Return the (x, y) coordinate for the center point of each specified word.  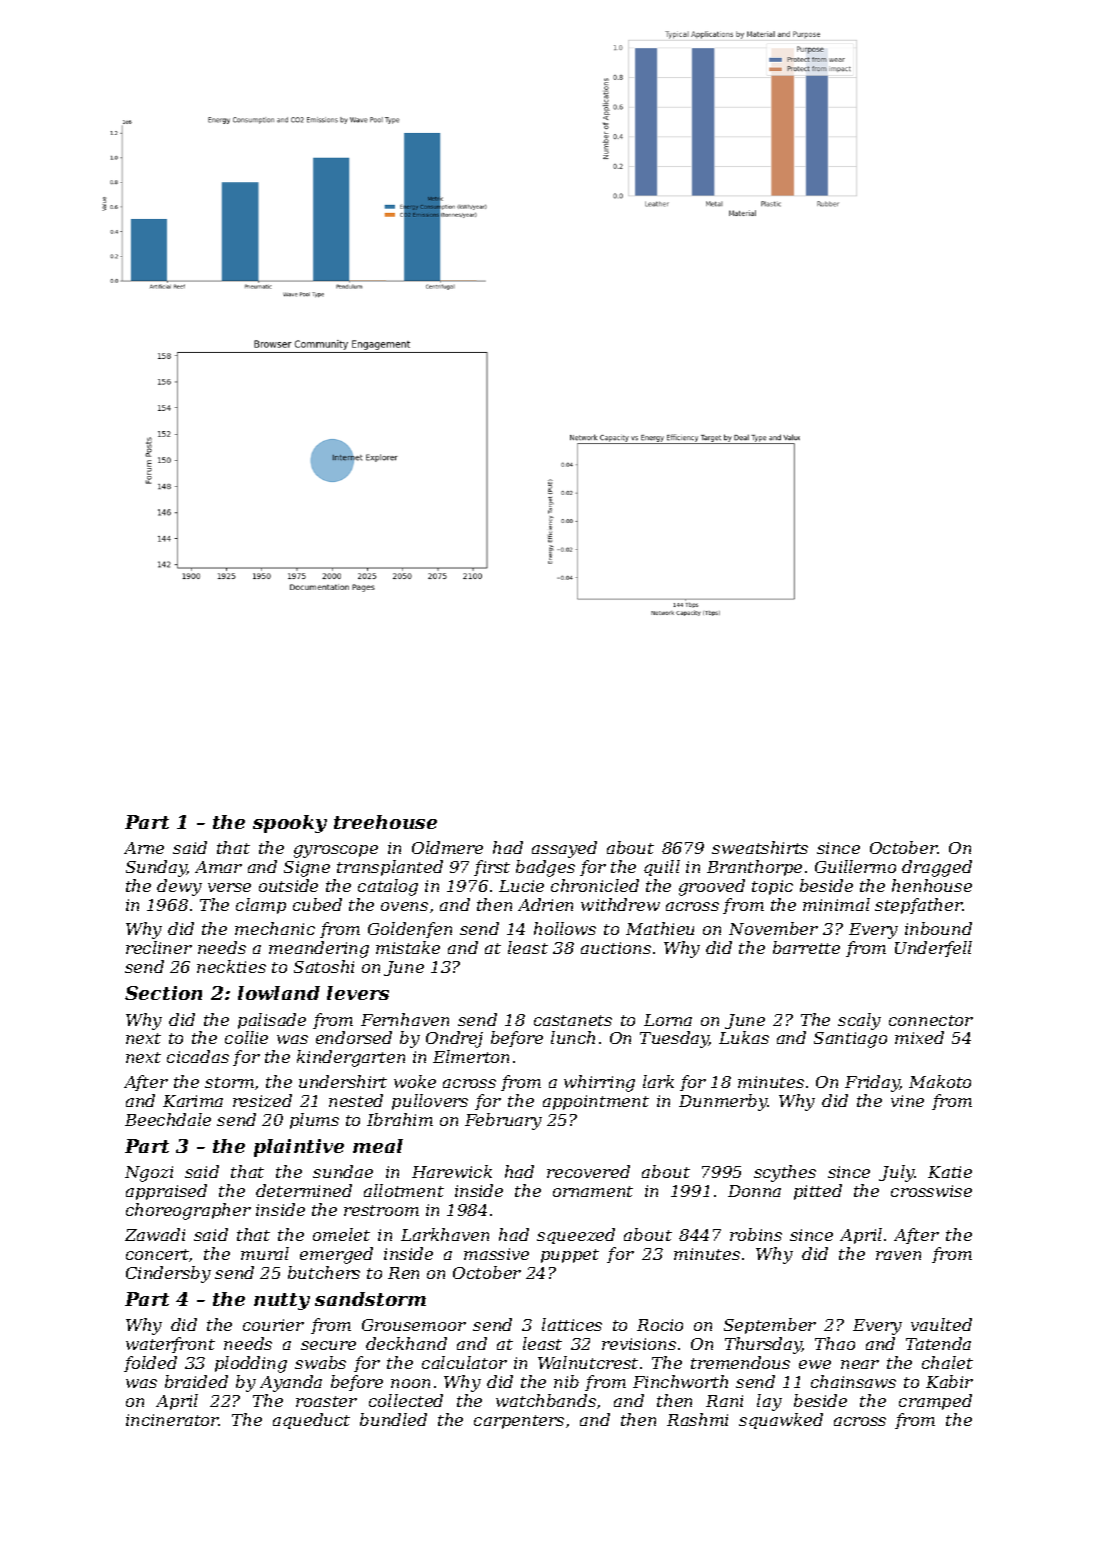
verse (229, 887)
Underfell (933, 949)
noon (410, 1383)
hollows (565, 928)
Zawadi (155, 1234)
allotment (404, 1190)
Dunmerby (723, 1102)
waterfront (170, 1345)
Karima (193, 1101)
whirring (599, 1083)
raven (898, 1255)
